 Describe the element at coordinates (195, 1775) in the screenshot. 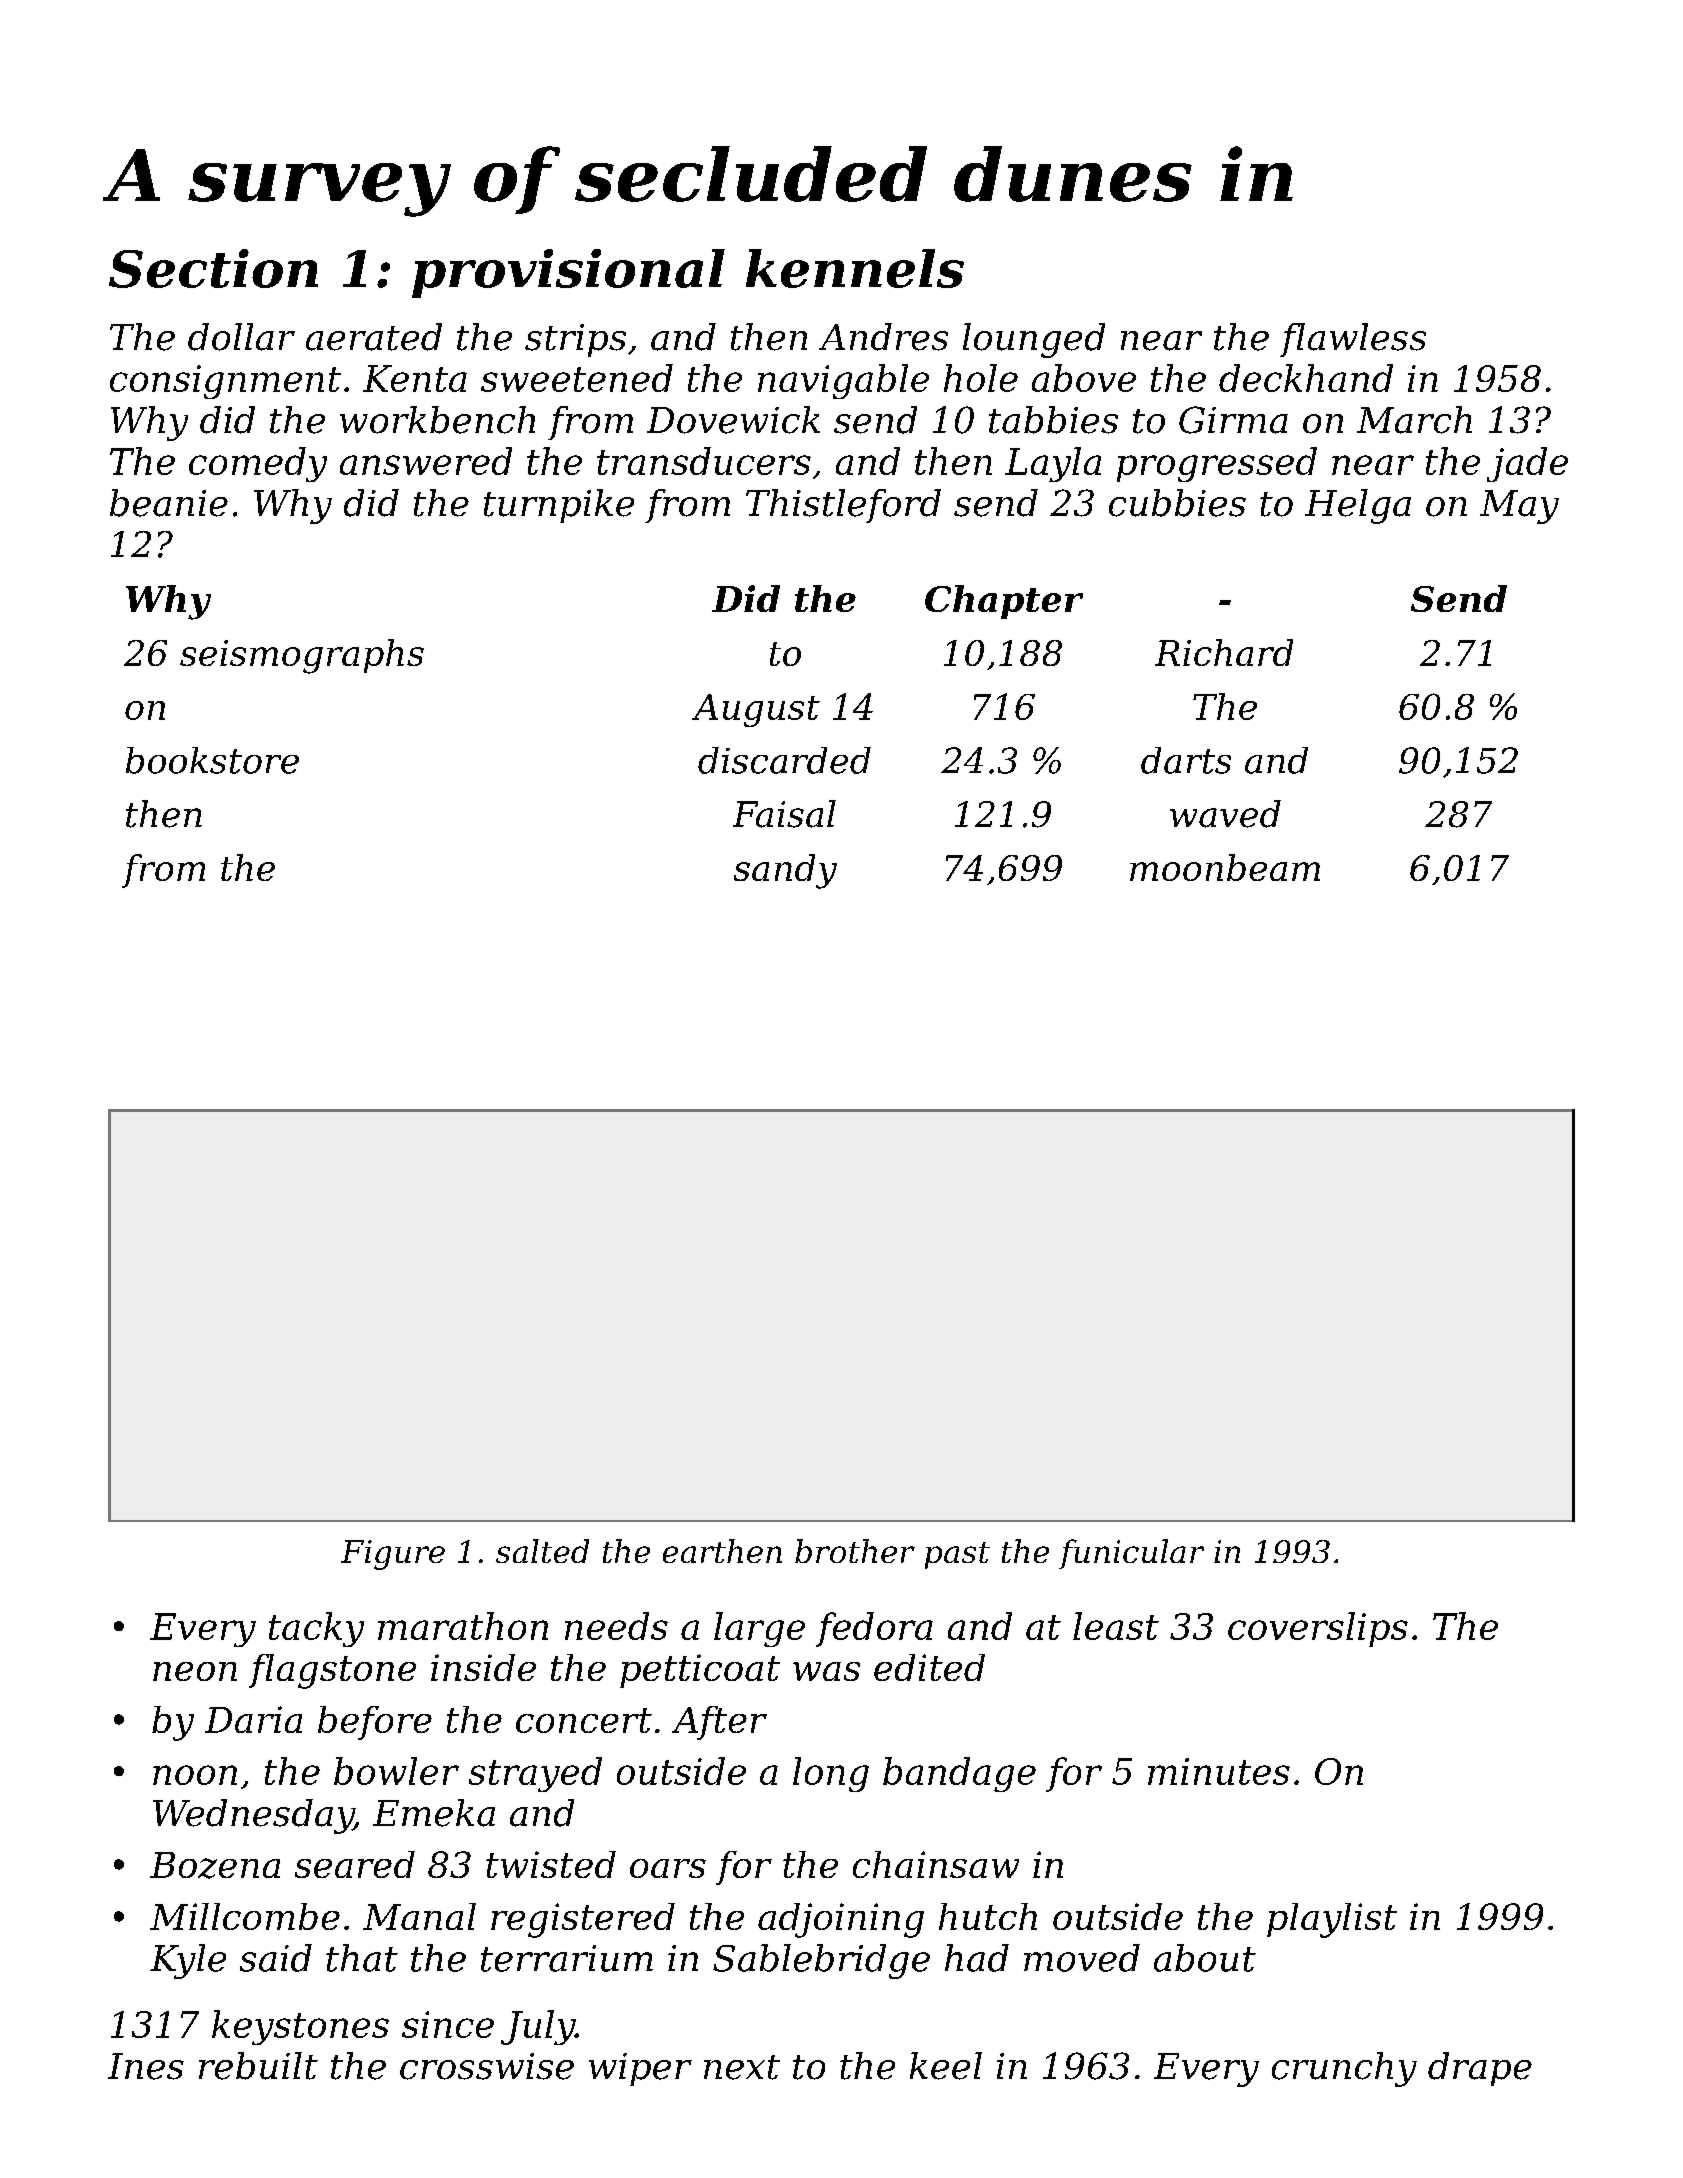

I see `noon` at that location.
